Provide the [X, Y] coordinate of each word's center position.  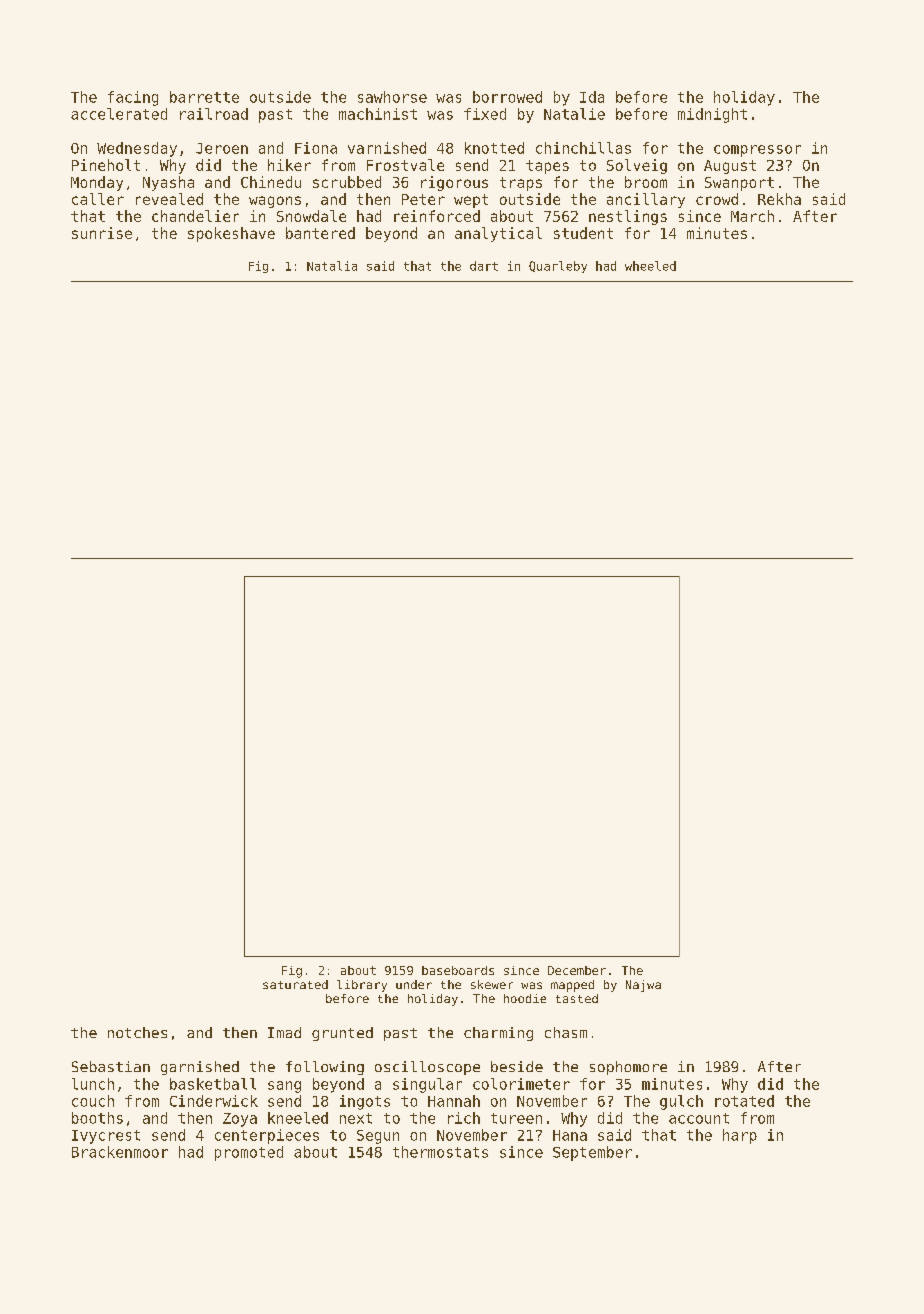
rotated [744, 1101]
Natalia [332, 266]
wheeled [650, 266]
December [577, 970]
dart [484, 266]
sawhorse [392, 97]
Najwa [643, 986]
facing [133, 98]
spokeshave [231, 234]
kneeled [298, 1118]
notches [137, 1032]
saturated [295, 984]
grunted [342, 1034]
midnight [712, 115]
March [752, 216]
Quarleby [558, 267]
